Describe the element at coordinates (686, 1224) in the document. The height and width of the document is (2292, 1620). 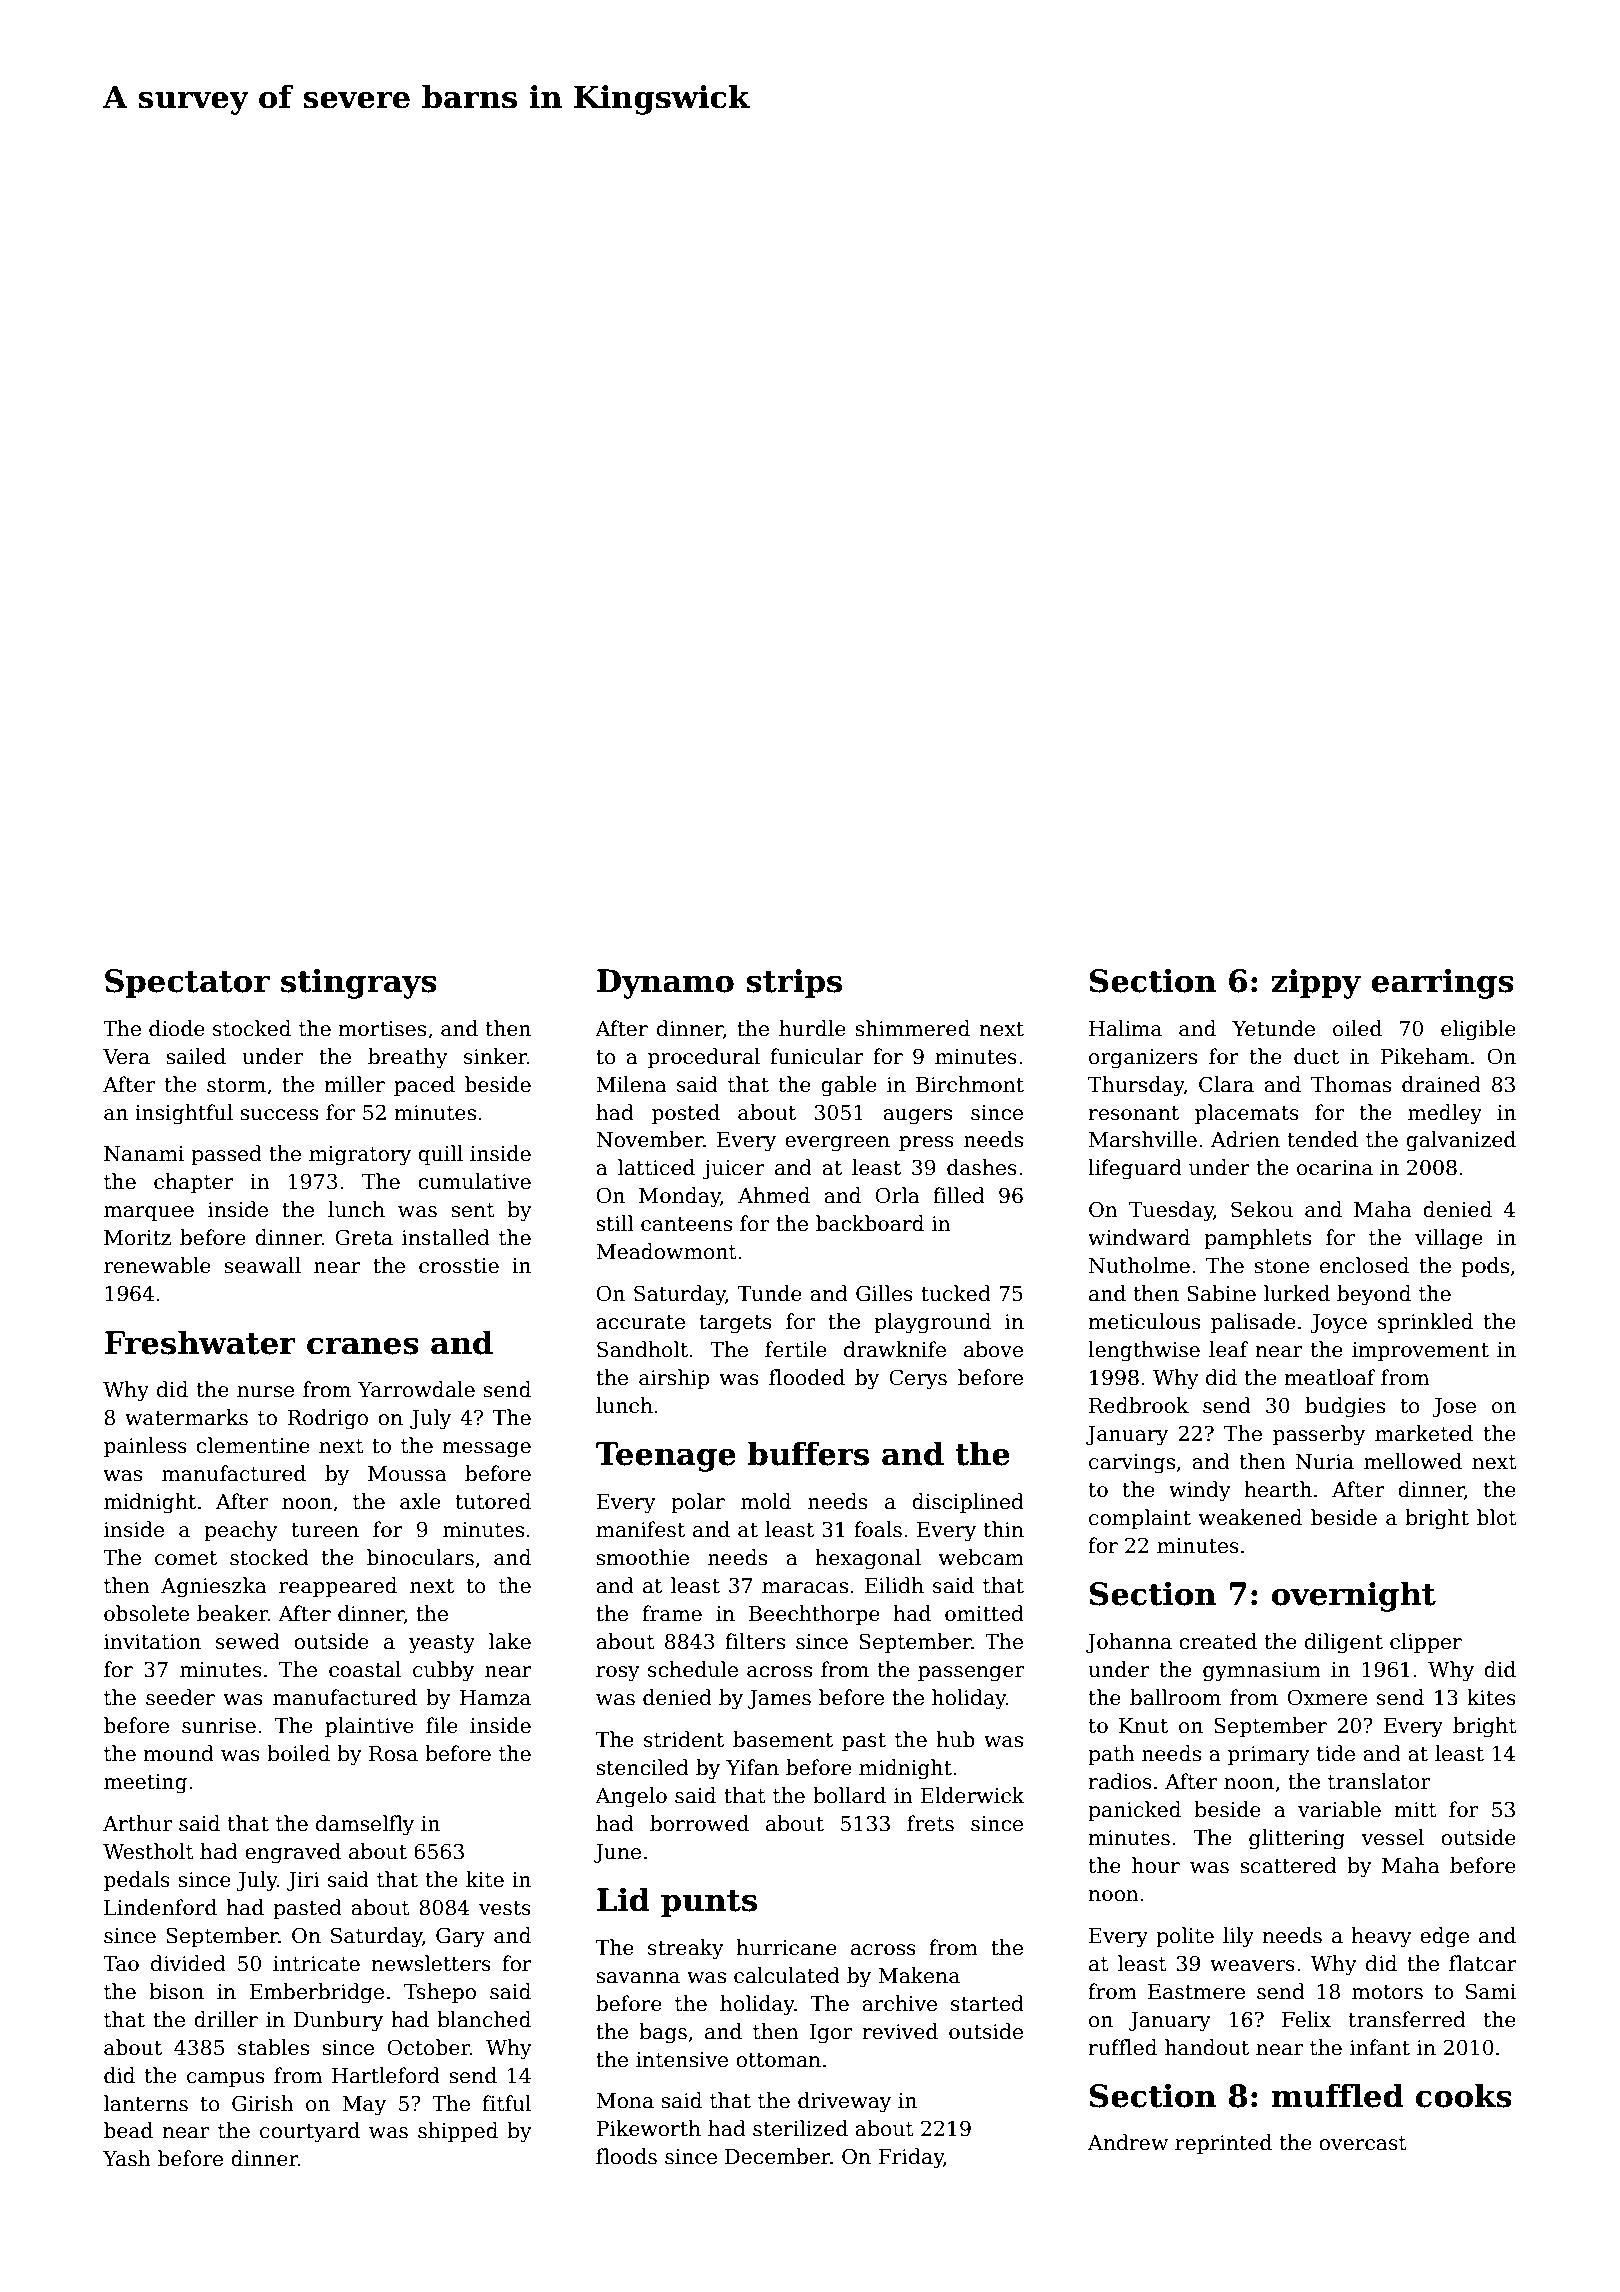
I see `canteens` at that location.
